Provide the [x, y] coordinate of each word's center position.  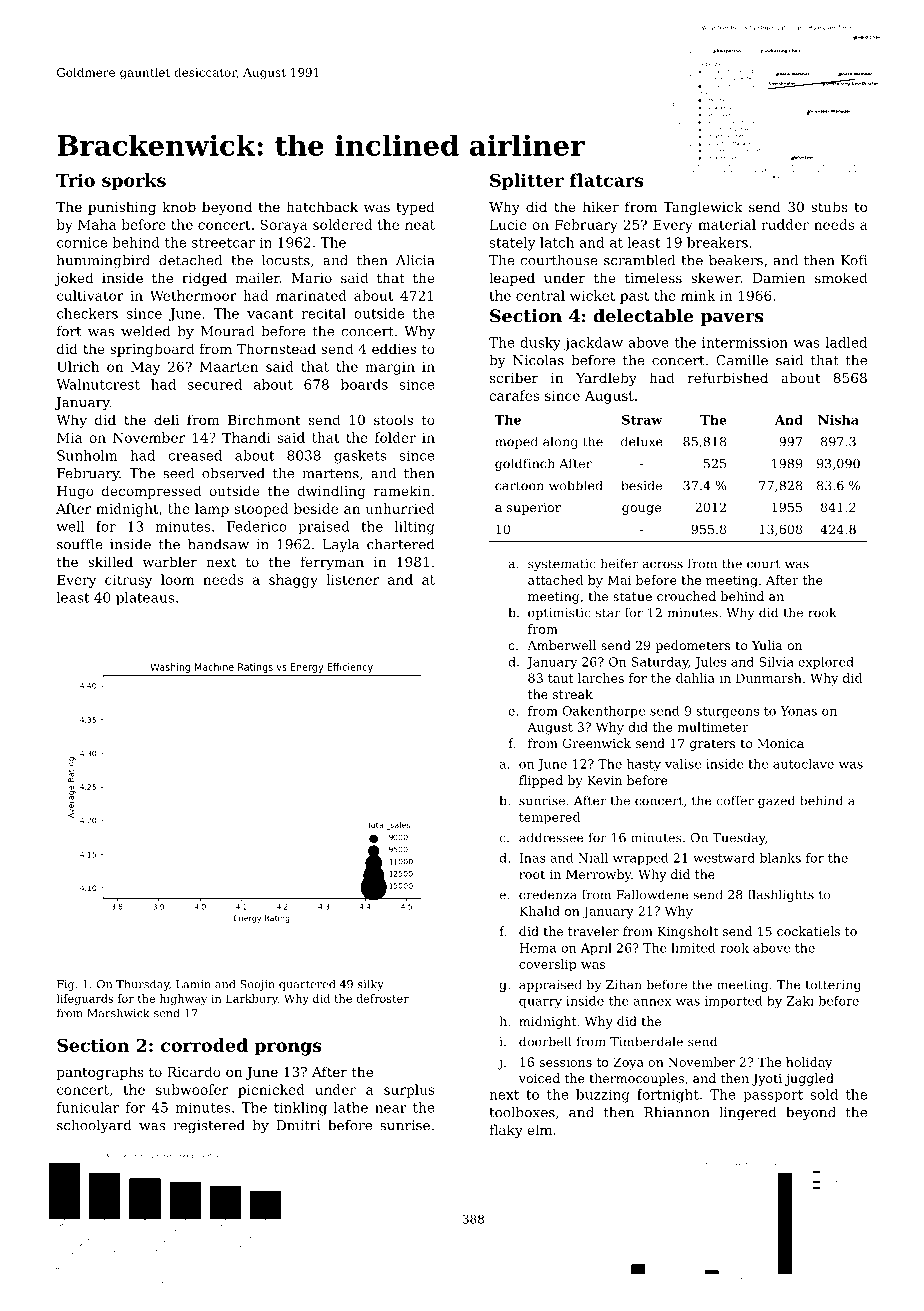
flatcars [607, 180]
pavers [732, 319]
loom [177, 579]
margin [390, 368]
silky [371, 985]
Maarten [229, 366]
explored [826, 663]
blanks [780, 858]
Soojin [257, 985]
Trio [75, 180]
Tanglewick [703, 208]
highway [183, 999]
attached [555, 580]
